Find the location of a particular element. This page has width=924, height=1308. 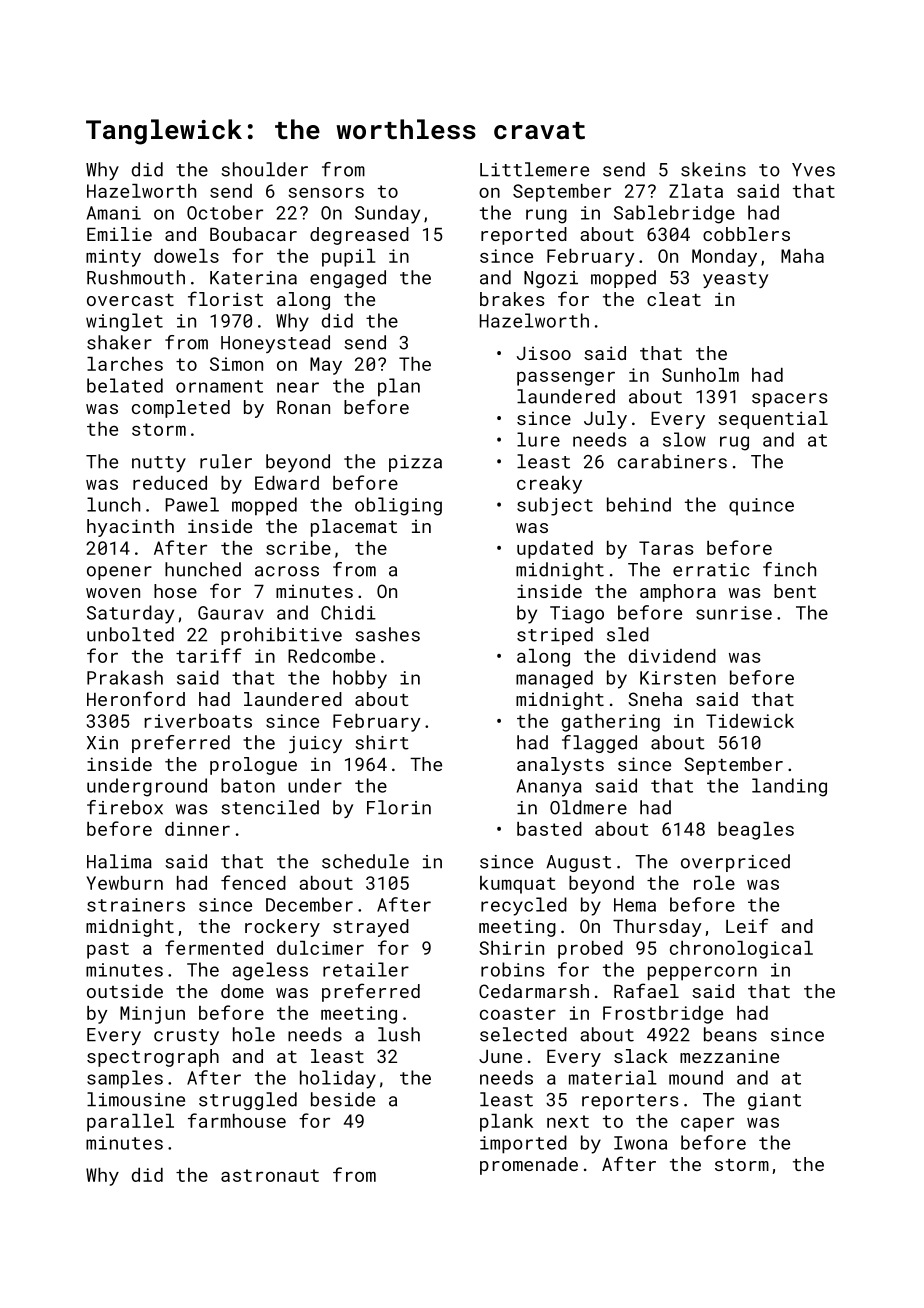

robins is located at coordinates (513, 969).
